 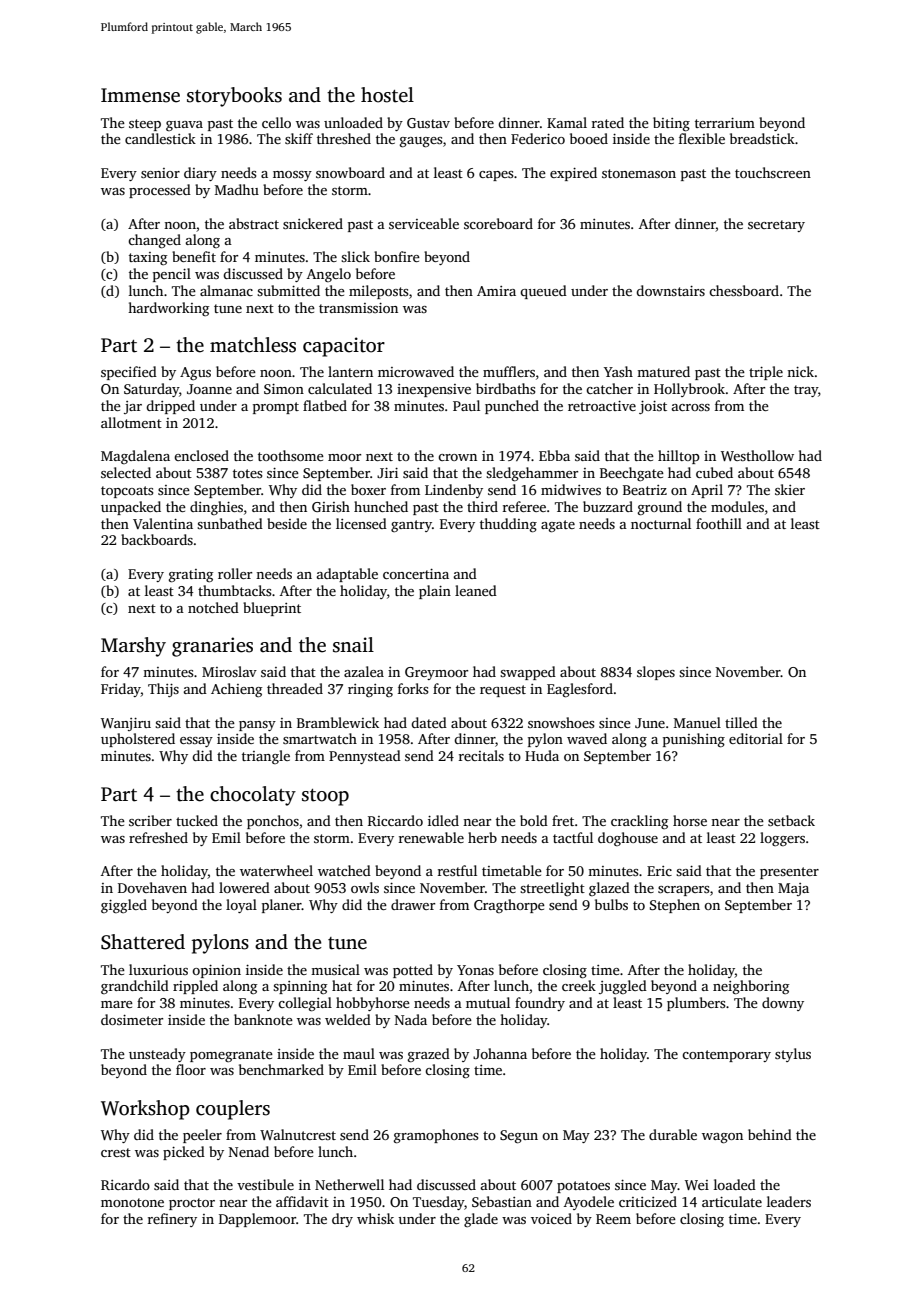 I want to click on sunbathed, so click(x=230, y=523).
